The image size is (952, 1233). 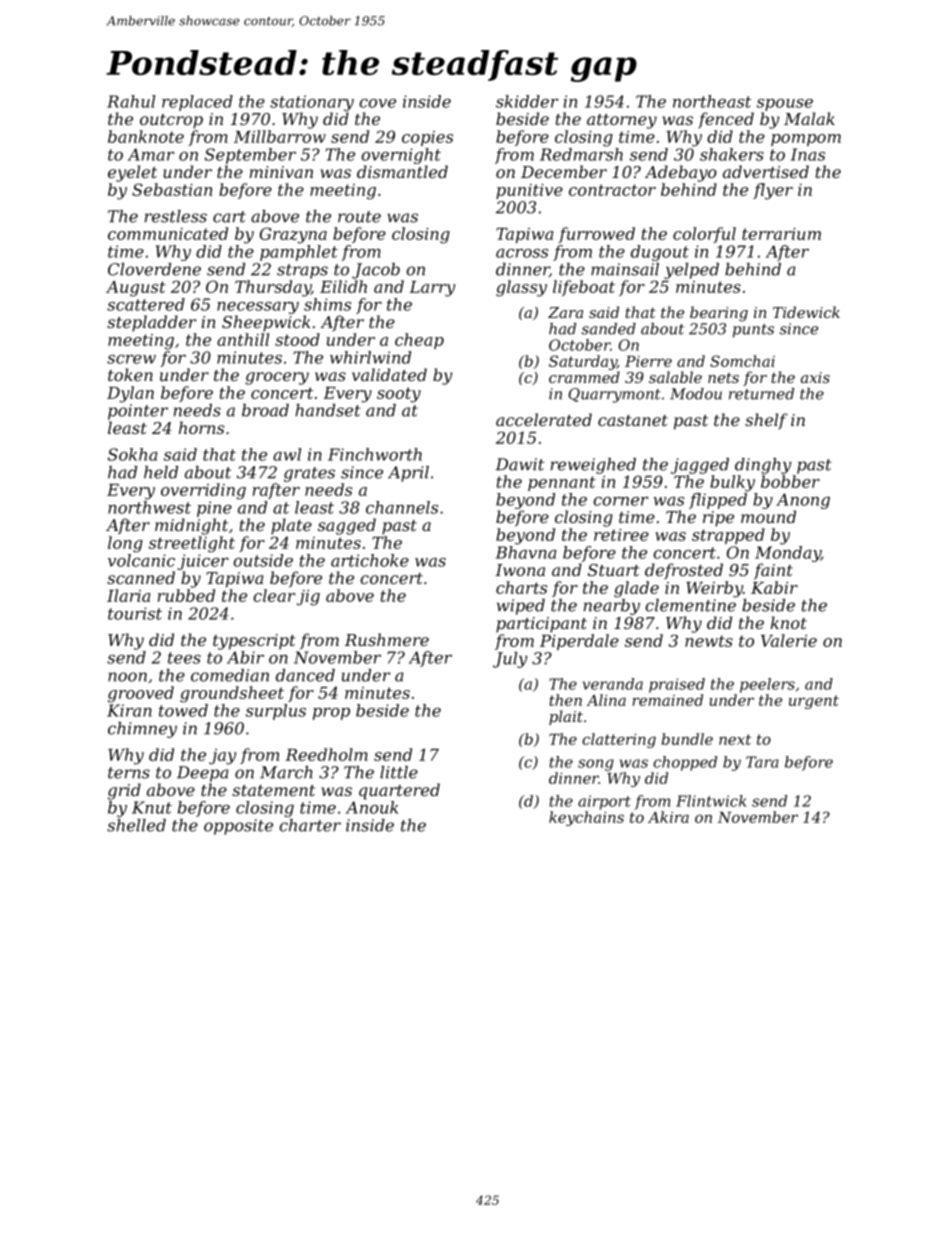 What do you see at coordinates (584, 377) in the page?
I see `crammed` at bounding box center [584, 377].
